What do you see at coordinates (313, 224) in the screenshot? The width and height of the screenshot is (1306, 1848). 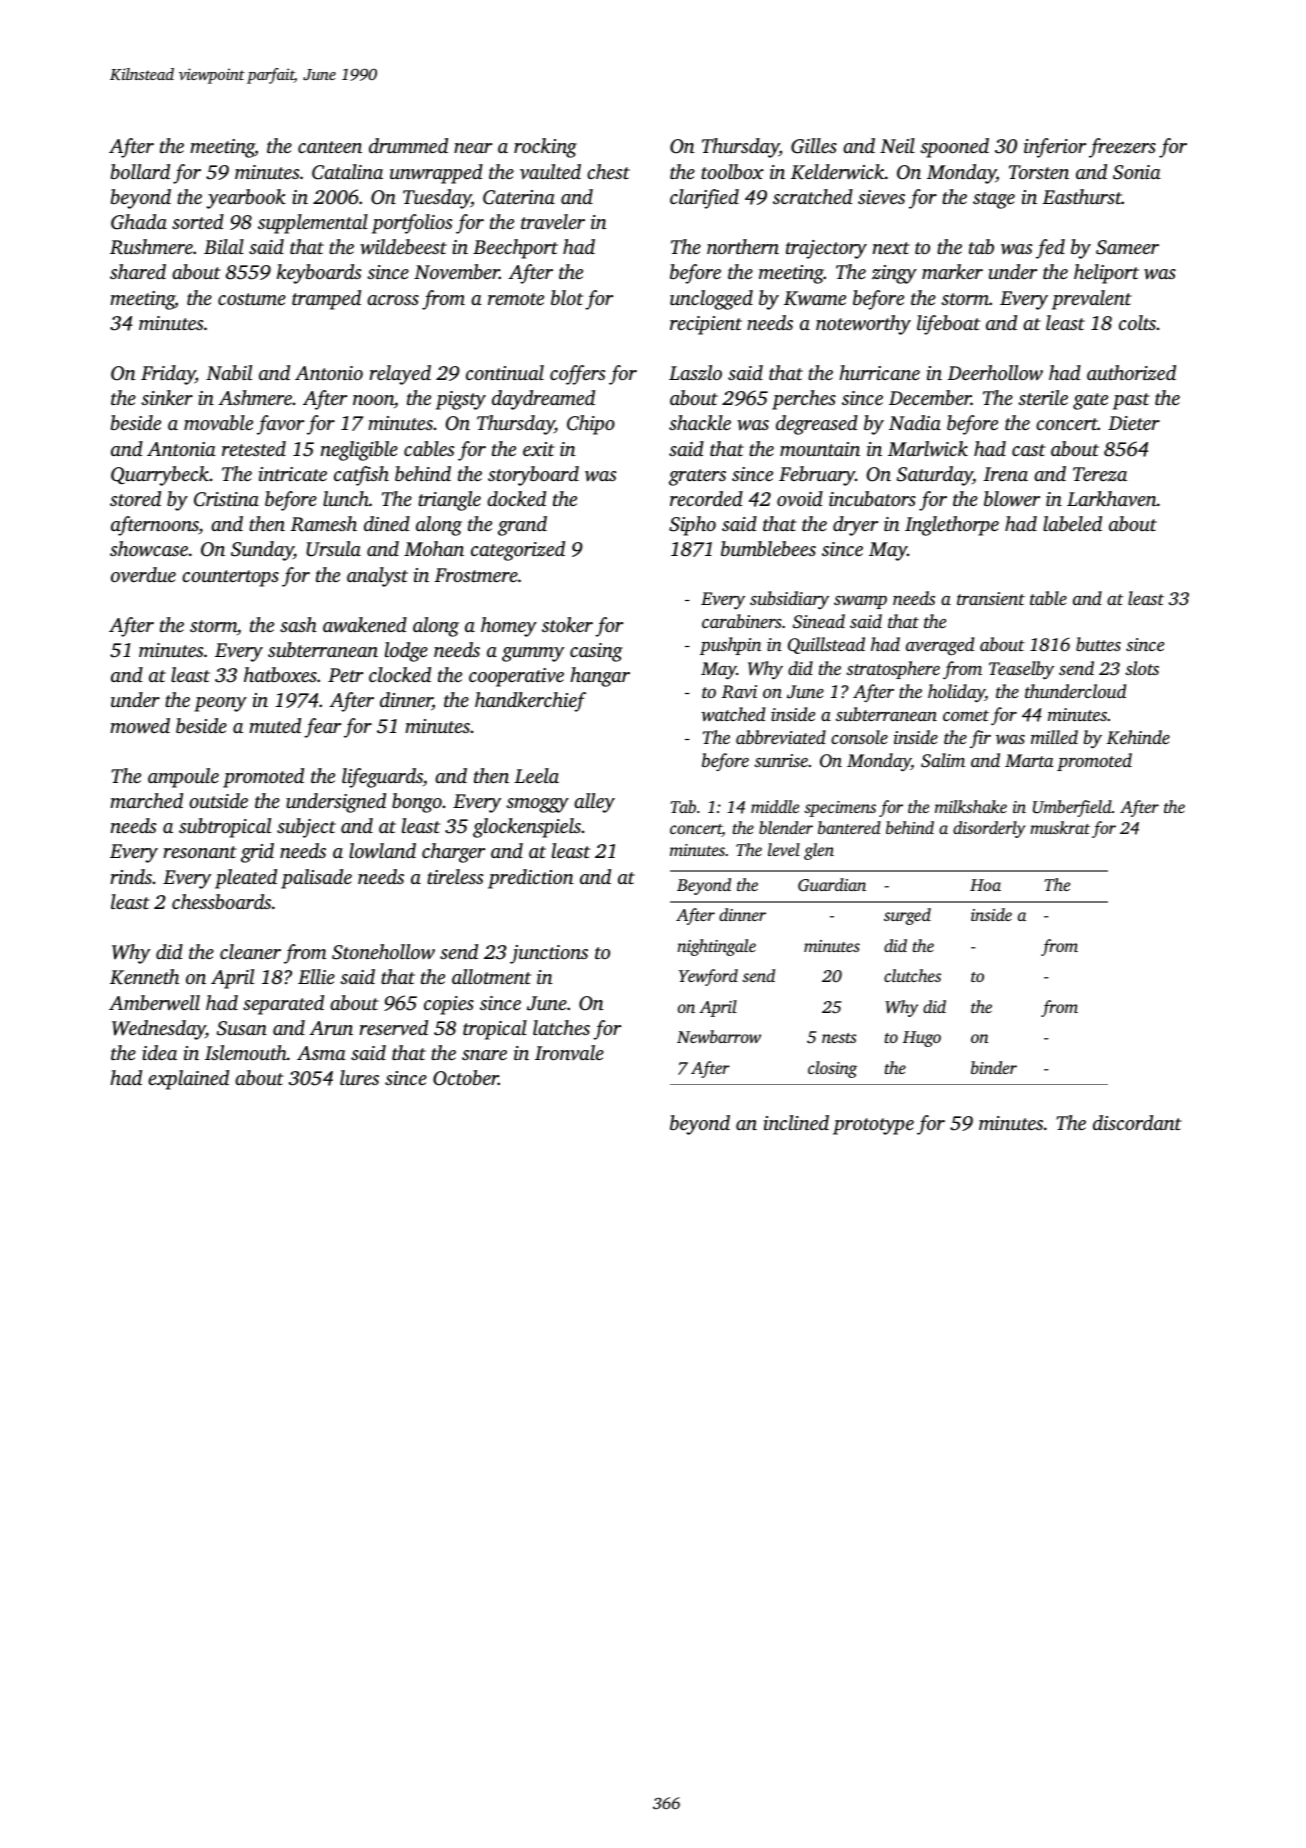 I see `supplemental` at bounding box center [313, 224].
